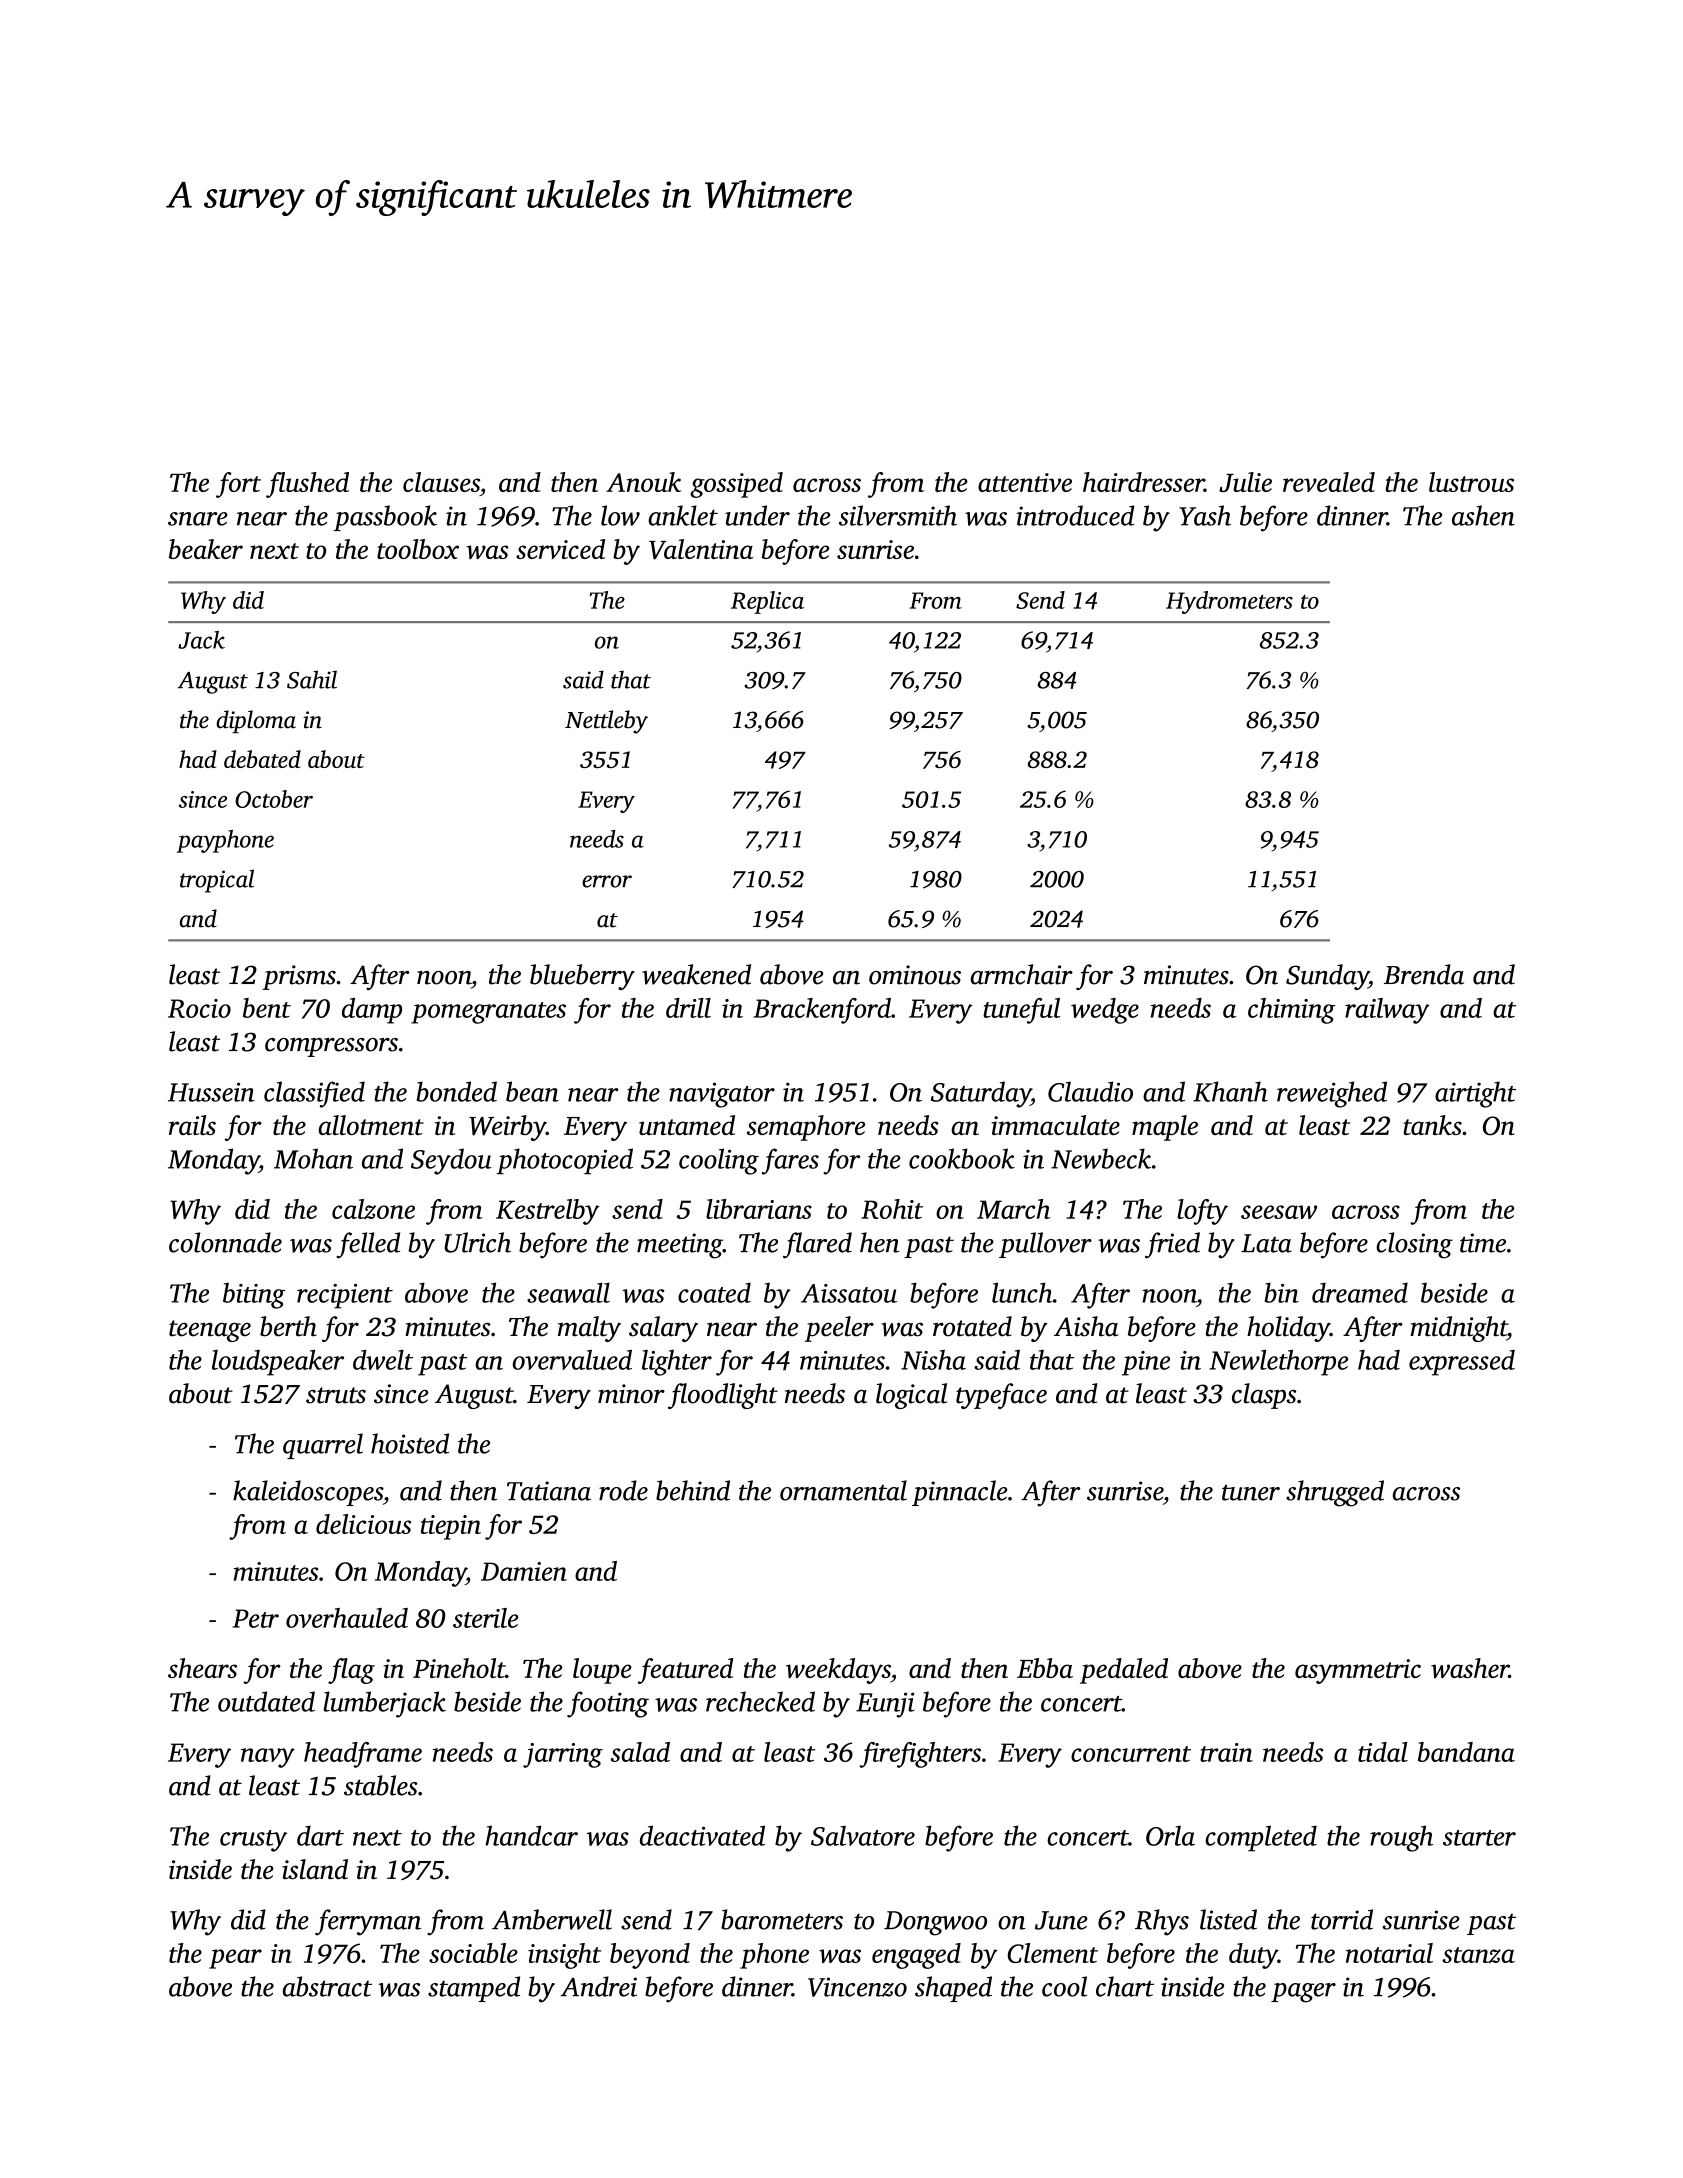 This image has height=2178, width=1683. Describe the element at coordinates (1414, 1245) in the image. I see `closing` at that location.
